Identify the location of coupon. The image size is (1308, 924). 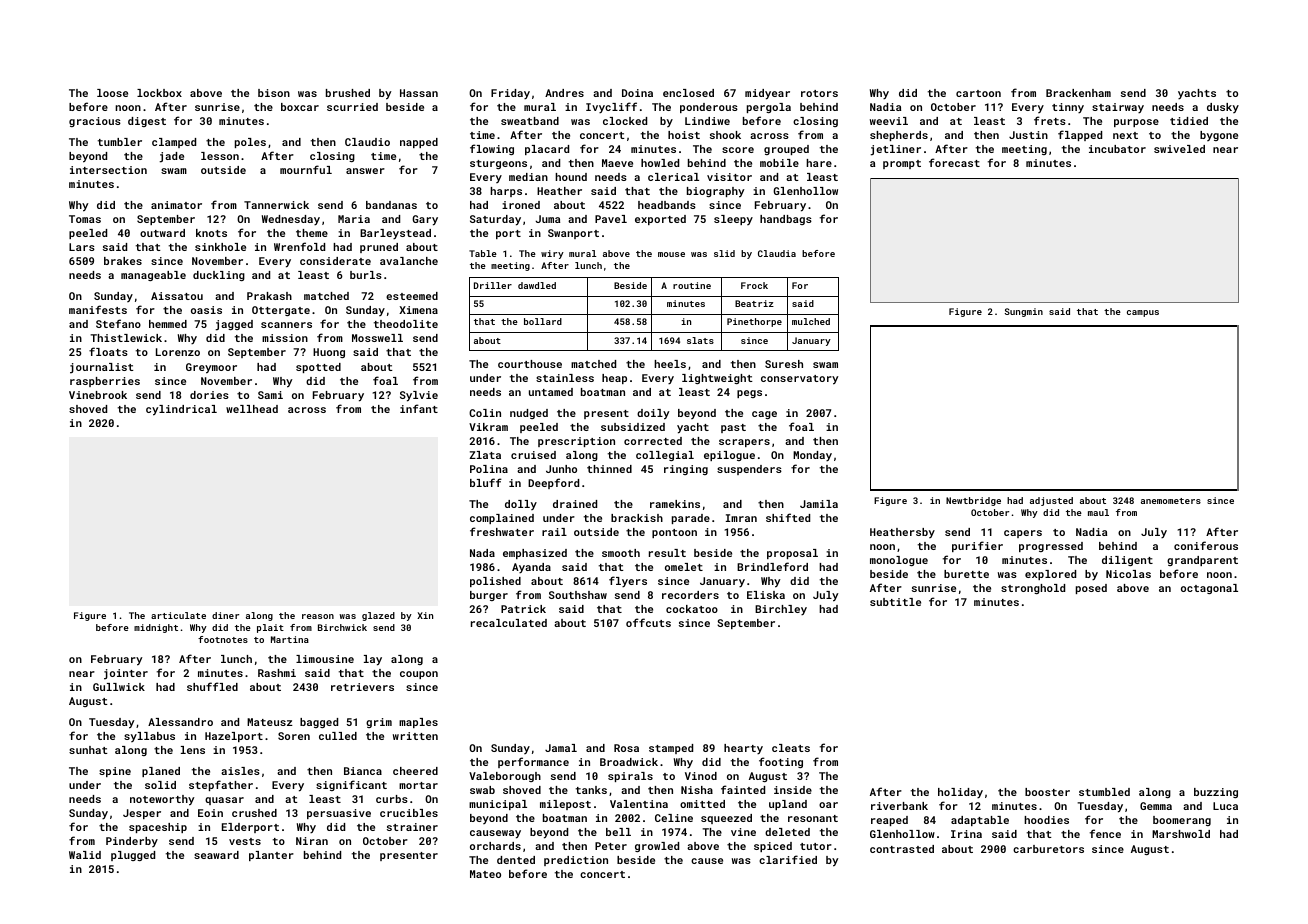
(419, 675).
